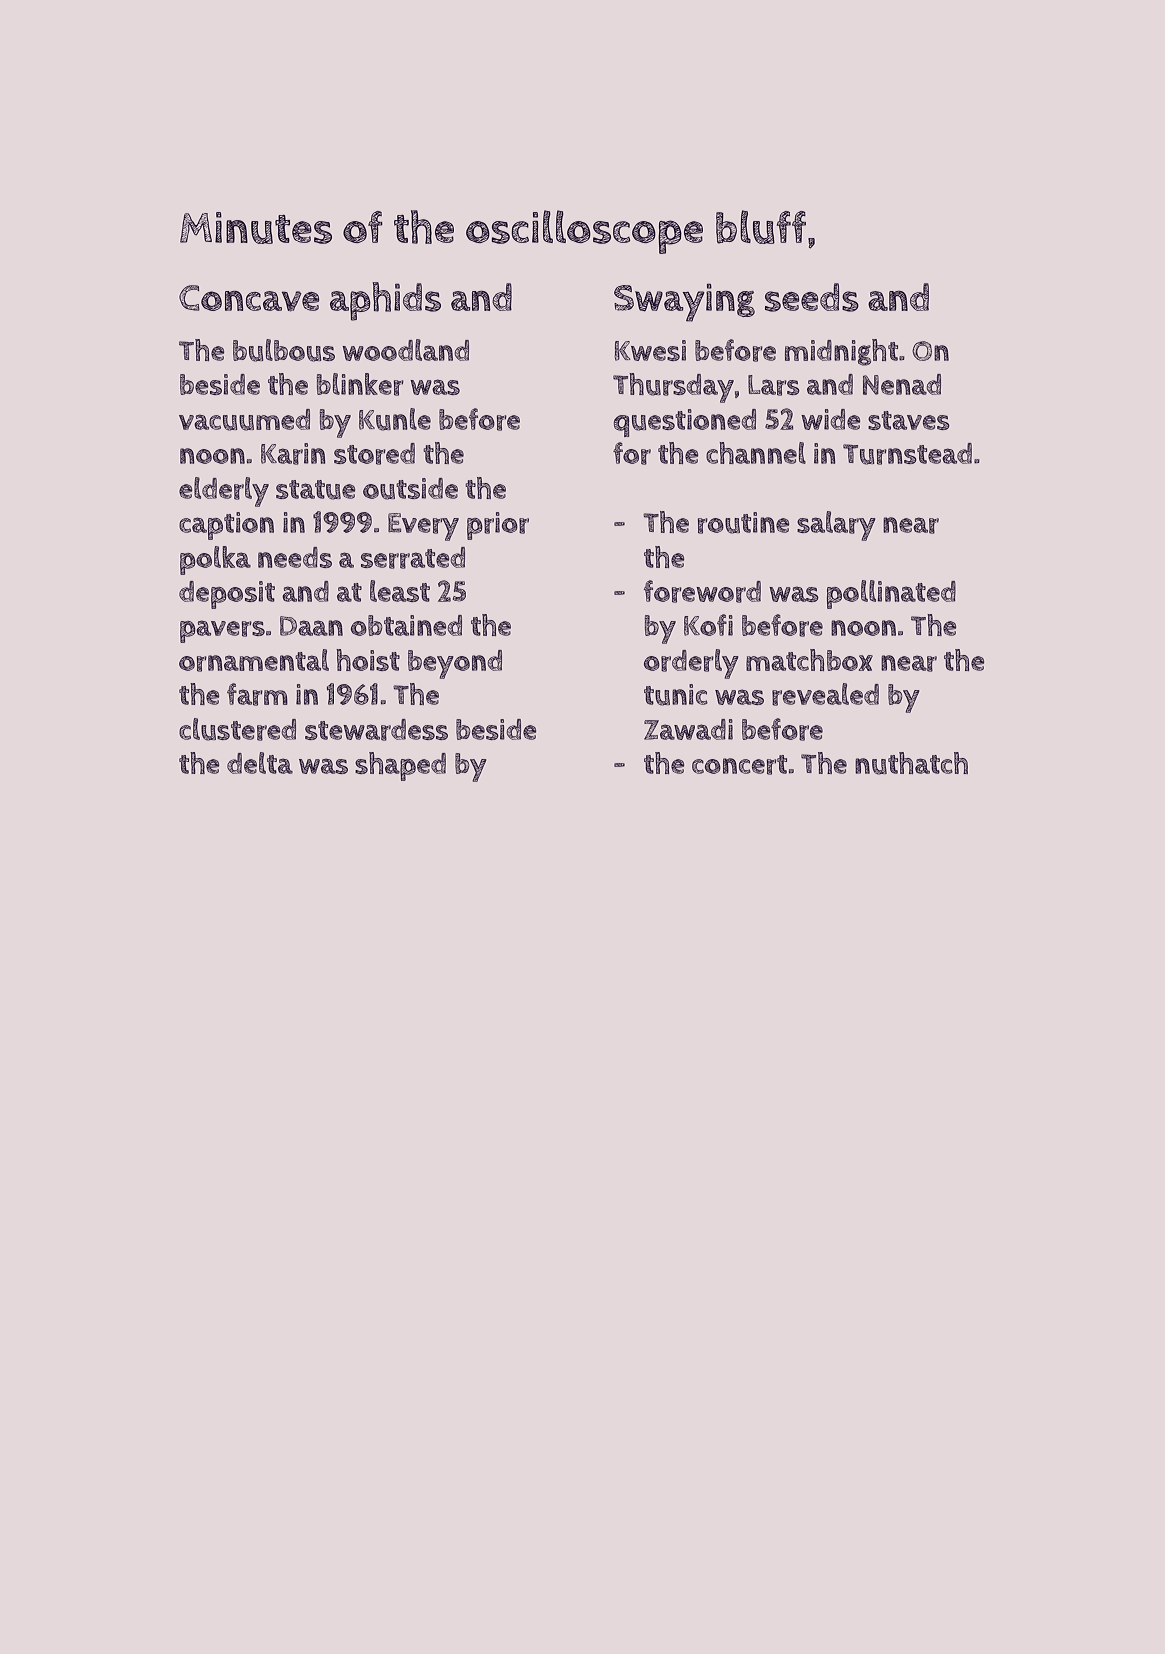 The image size is (1165, 1654). I want to click on statue, so click(315, 490).
